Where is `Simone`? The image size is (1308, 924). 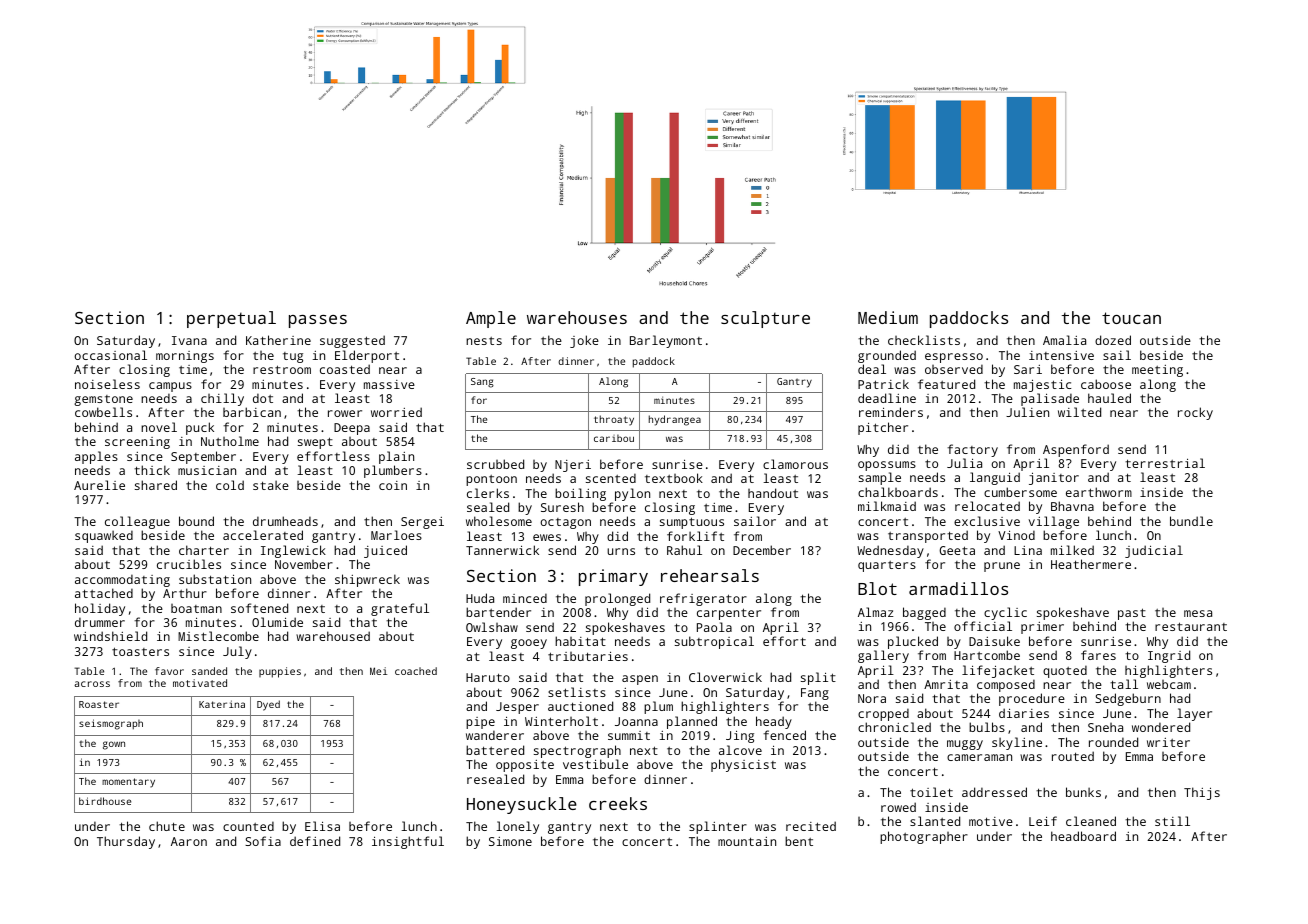 Simone is located at coordinates (510, 841).
